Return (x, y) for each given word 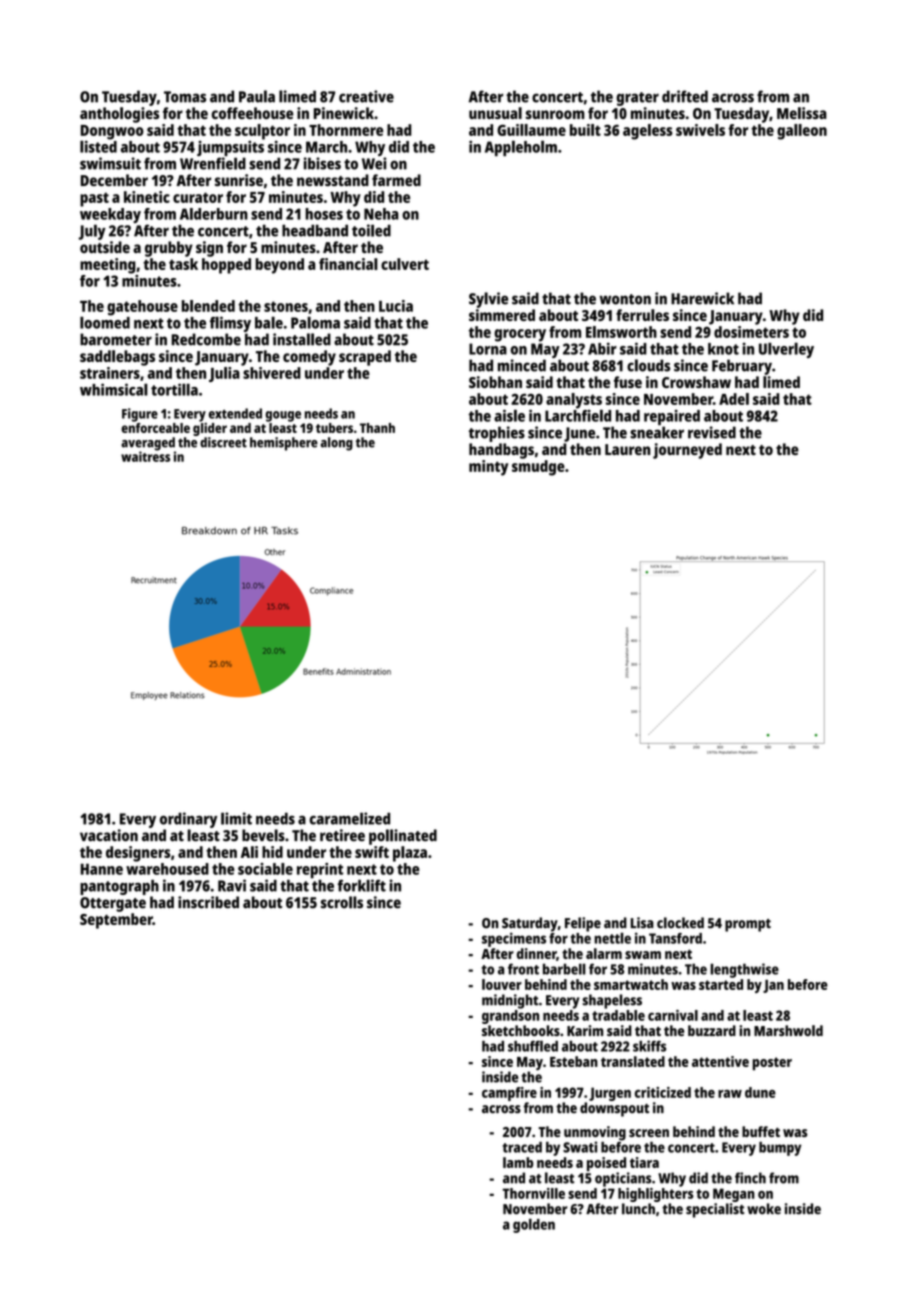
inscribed (208, 902)
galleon (802, 132)
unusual (495, 113)
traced (522, 1147)
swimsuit (110, 163)
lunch (638, 1209)
